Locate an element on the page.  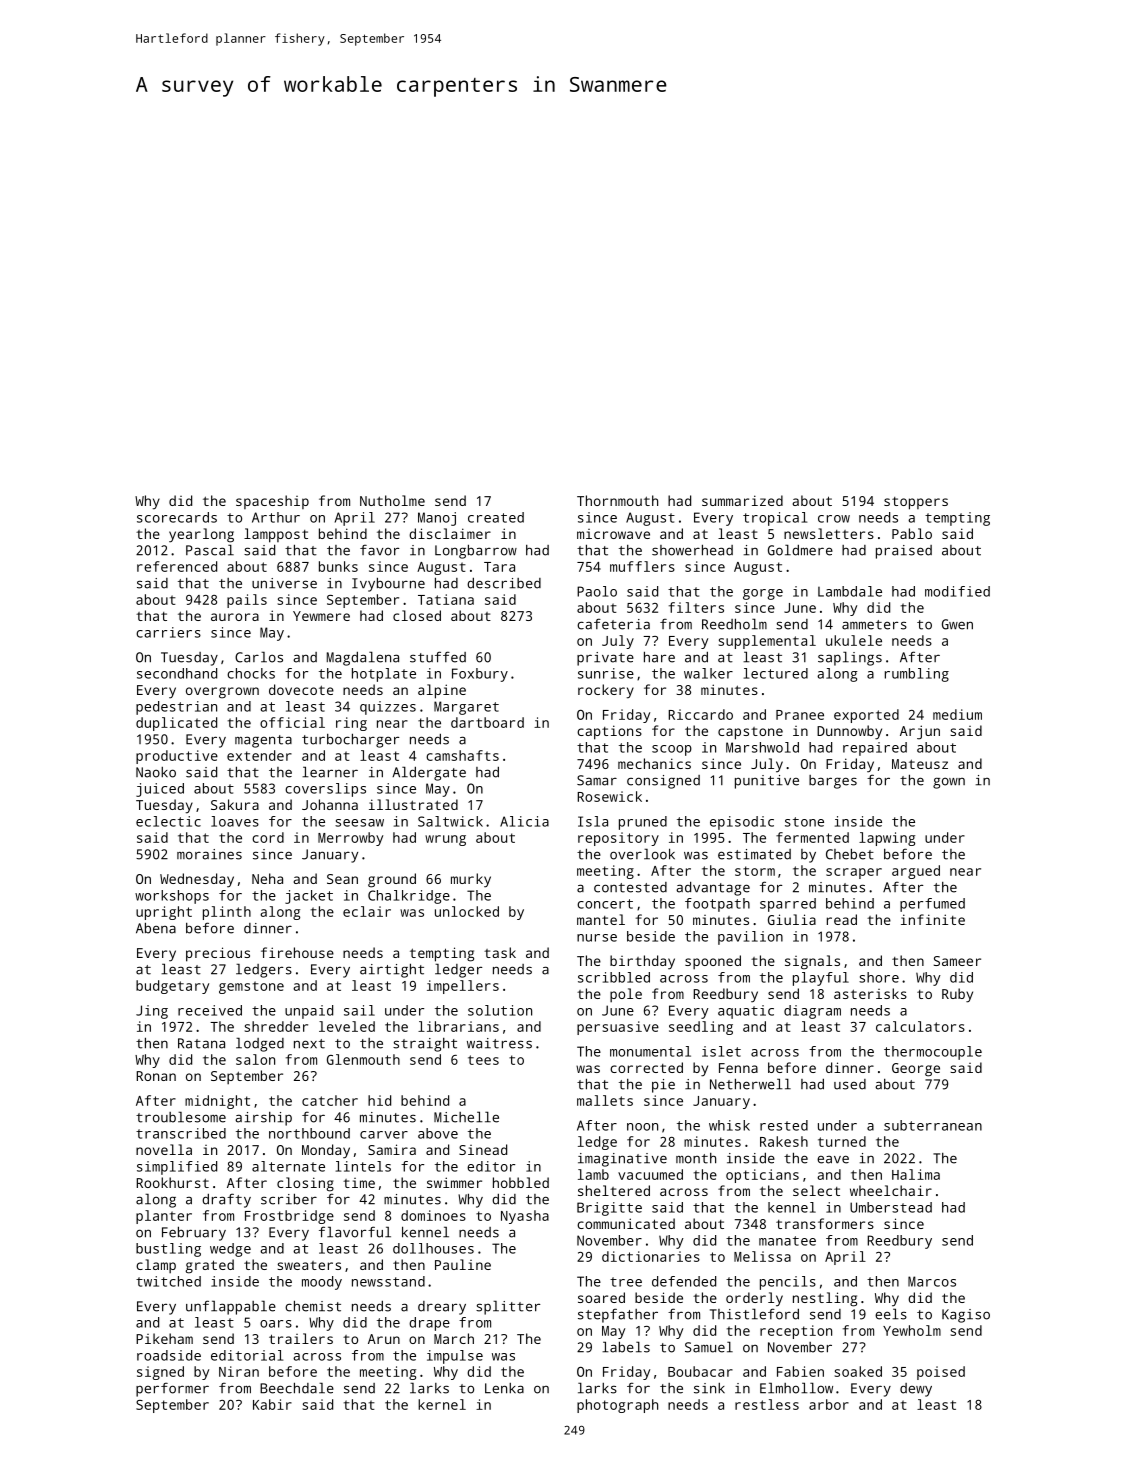
airship is located at coordinates (263, 1119).
